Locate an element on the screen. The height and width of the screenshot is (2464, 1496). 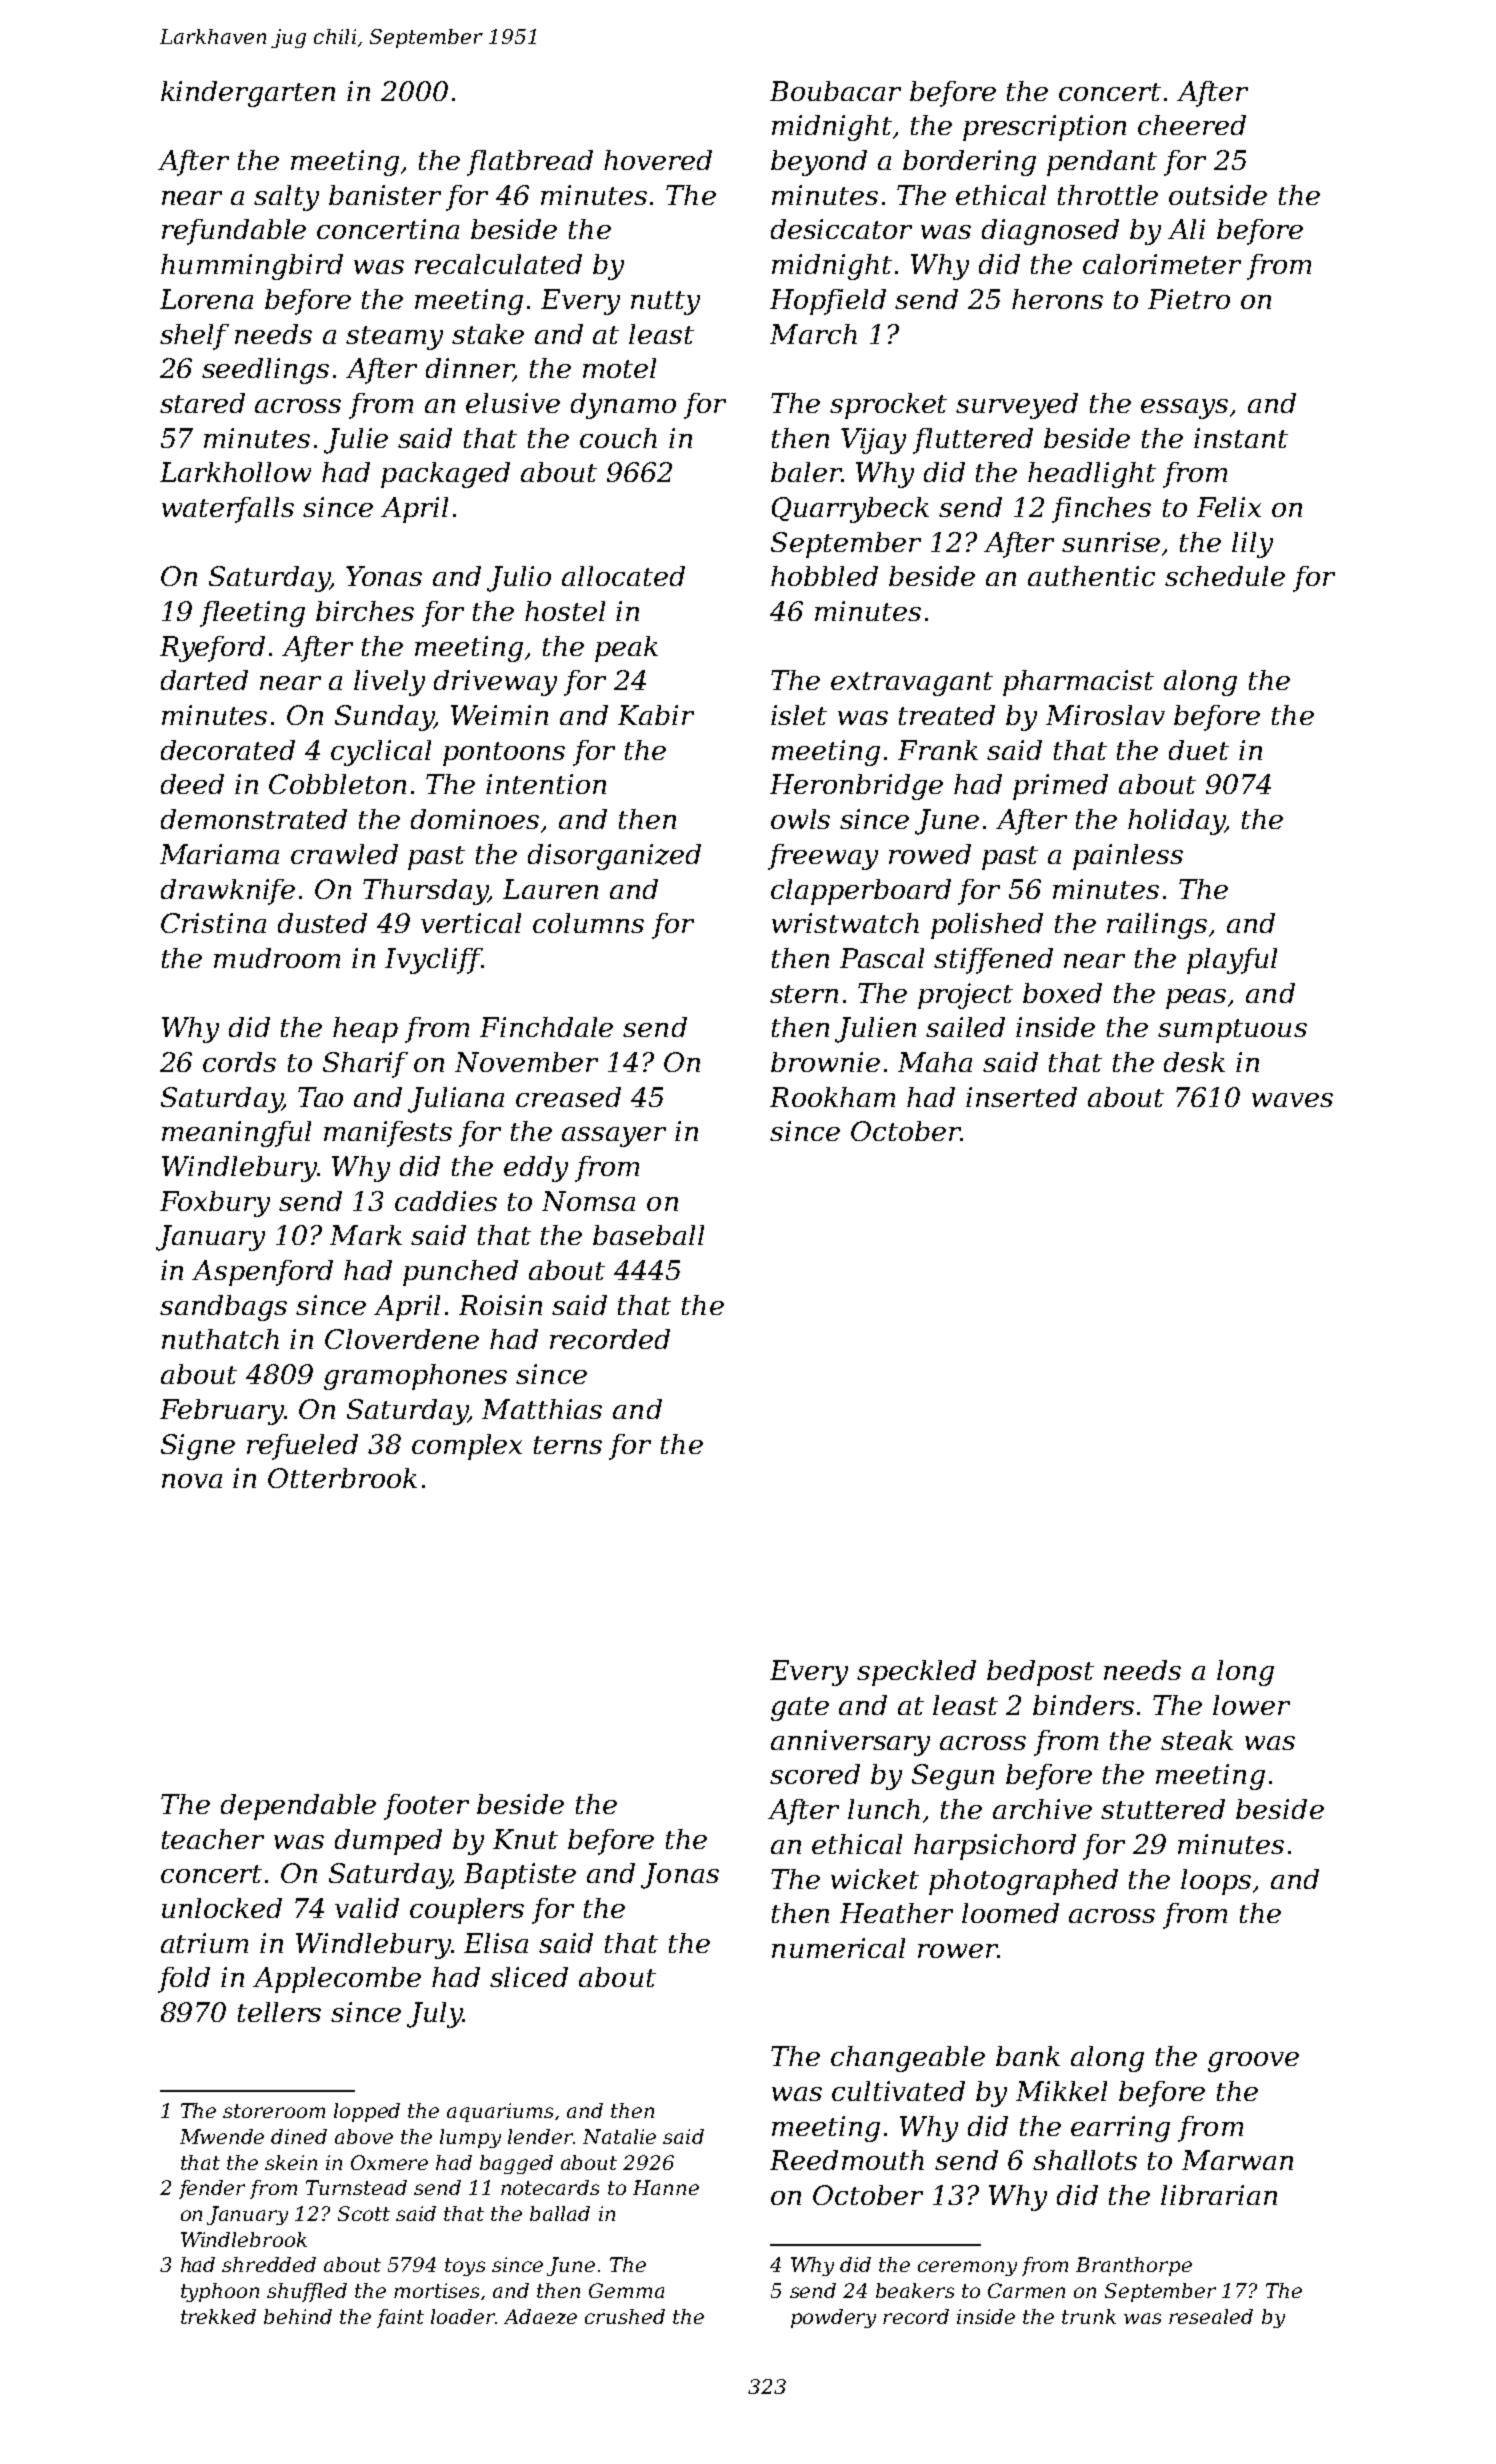
Boubacar is located at coordinates (835, 91).
